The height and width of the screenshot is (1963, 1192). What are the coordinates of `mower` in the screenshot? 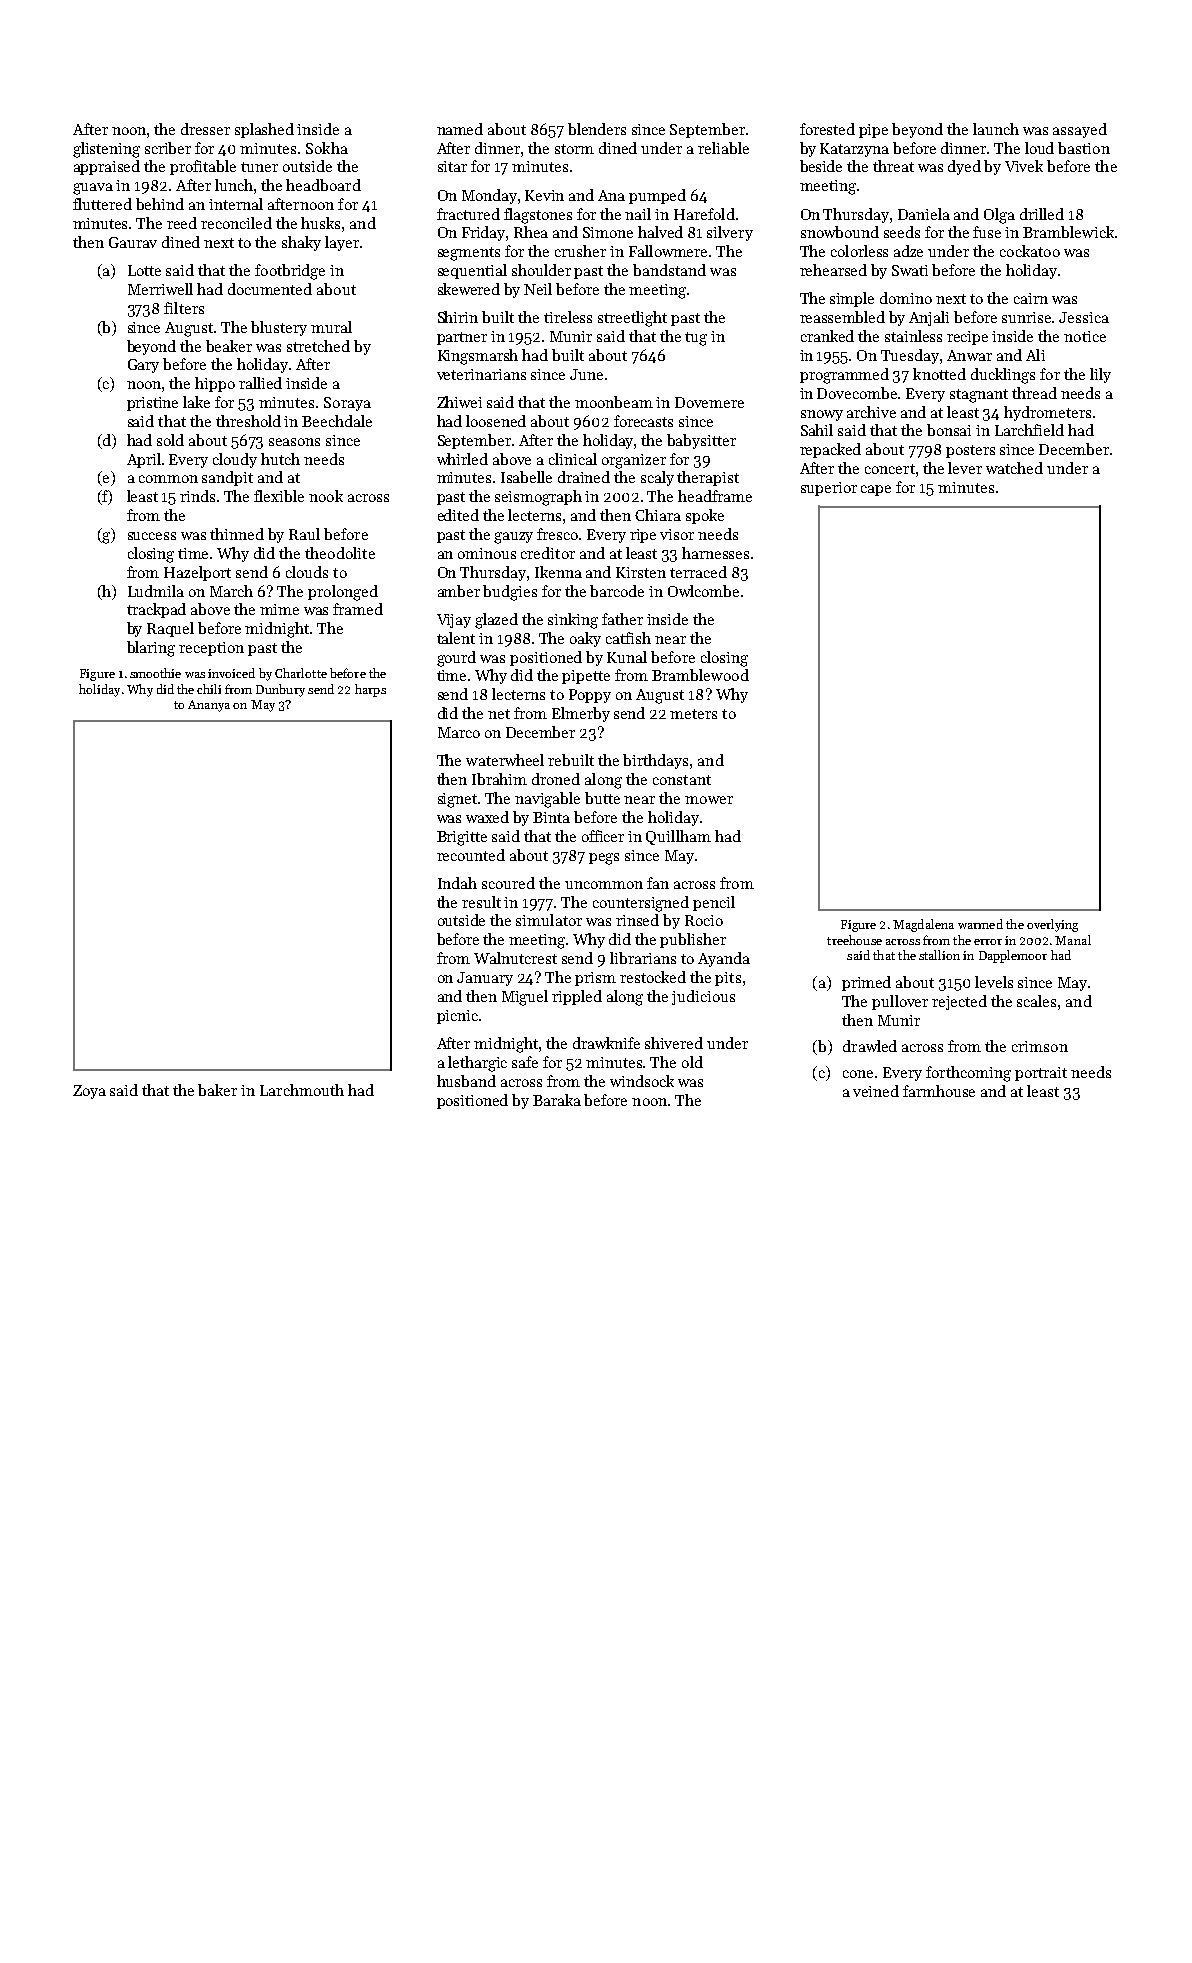 It's located at (709, 800).
